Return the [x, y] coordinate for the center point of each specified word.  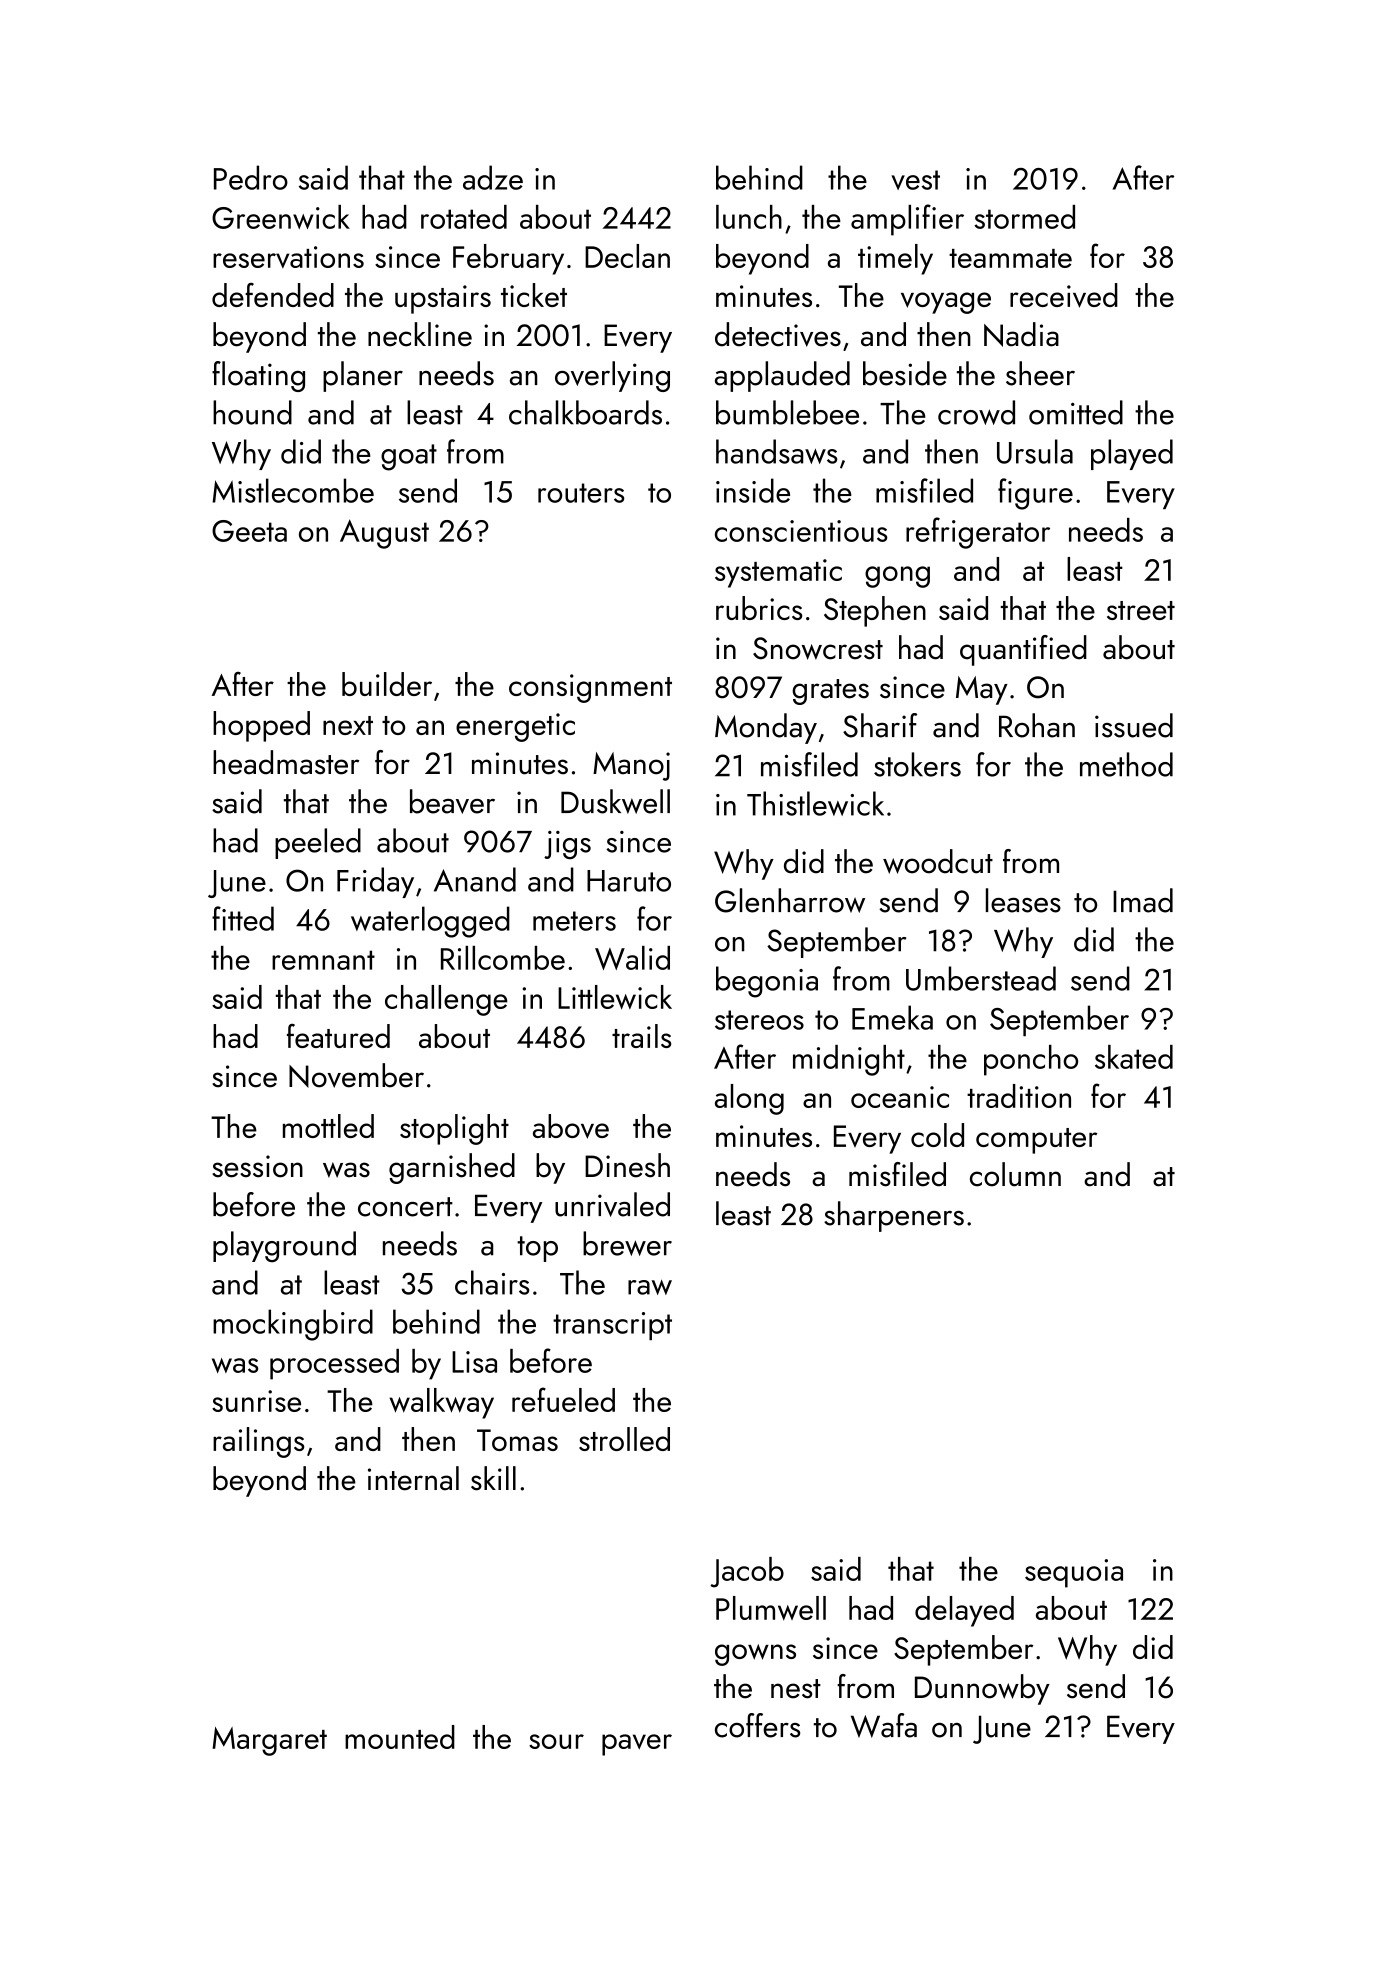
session [257, 1166]
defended [273, 295]
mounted [400, 1737]
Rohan [1037, 725]
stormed [1024, 217]
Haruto [629, 881]
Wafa [884, 1725]
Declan [627, 256]
